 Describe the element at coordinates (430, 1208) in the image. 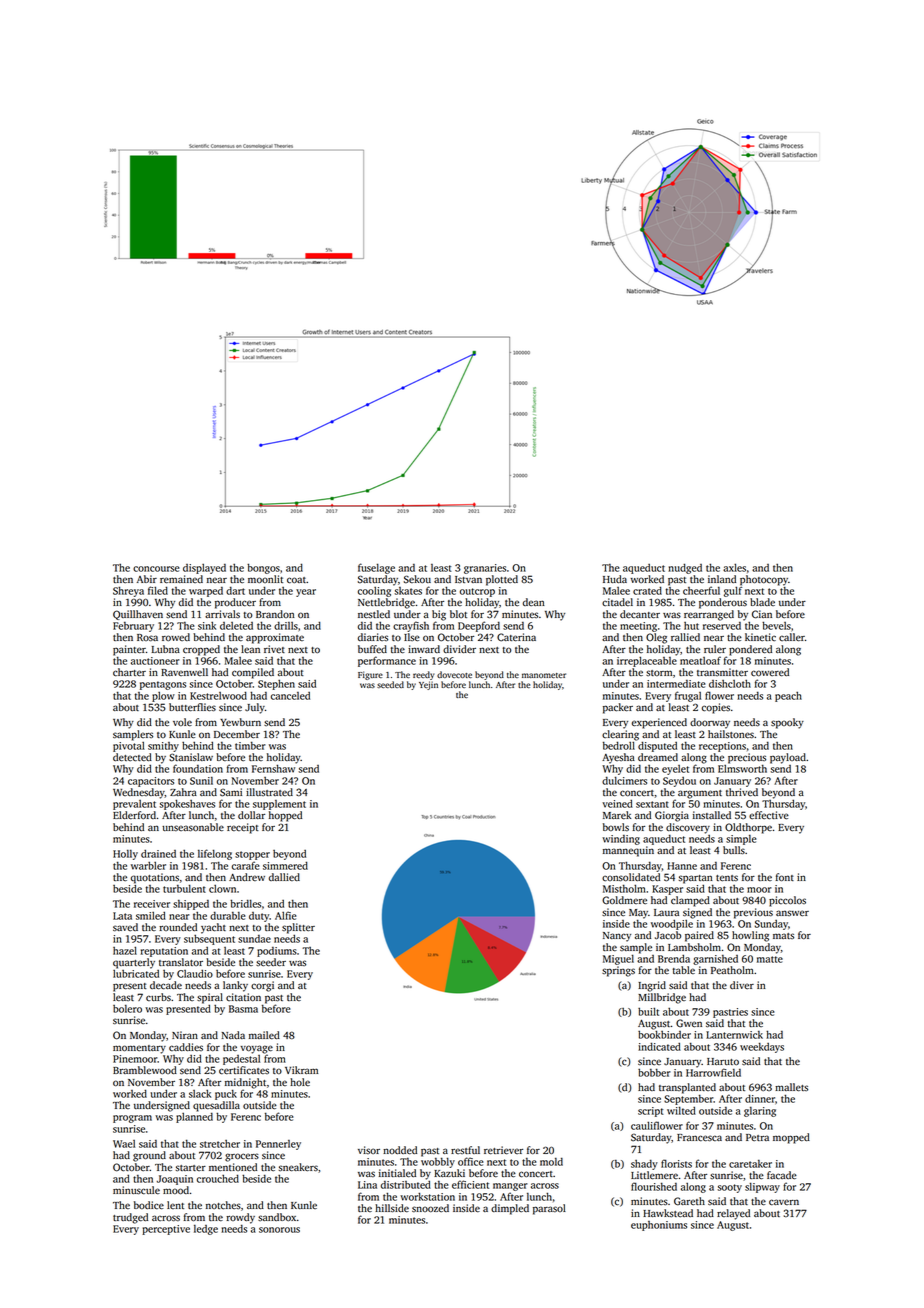

I see `snoozed` at that location.
